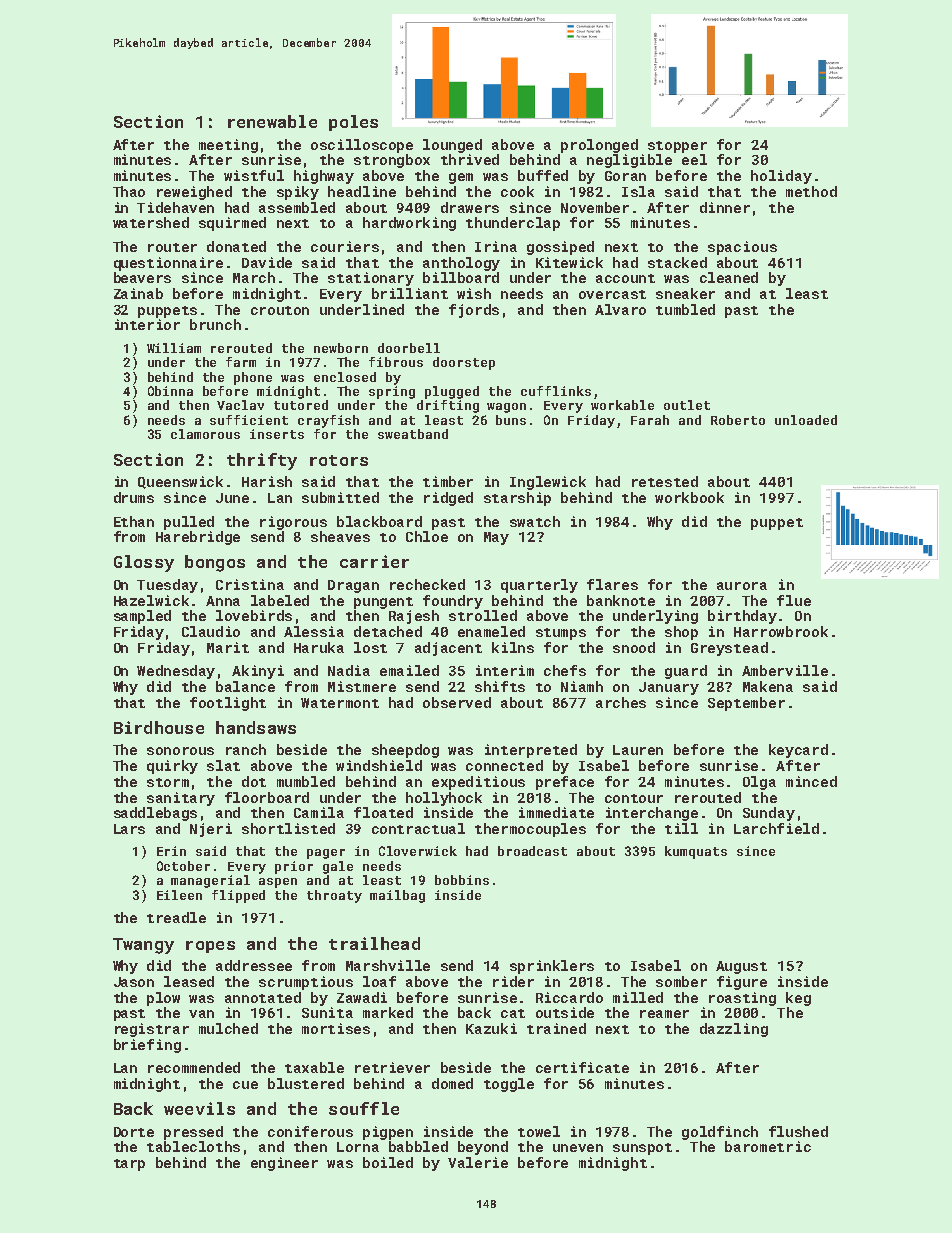 The image size is (952, 1233). What do you see at coordinates (267, 481) in the document?
I see `Harish` at bounding box center [267, 481].
